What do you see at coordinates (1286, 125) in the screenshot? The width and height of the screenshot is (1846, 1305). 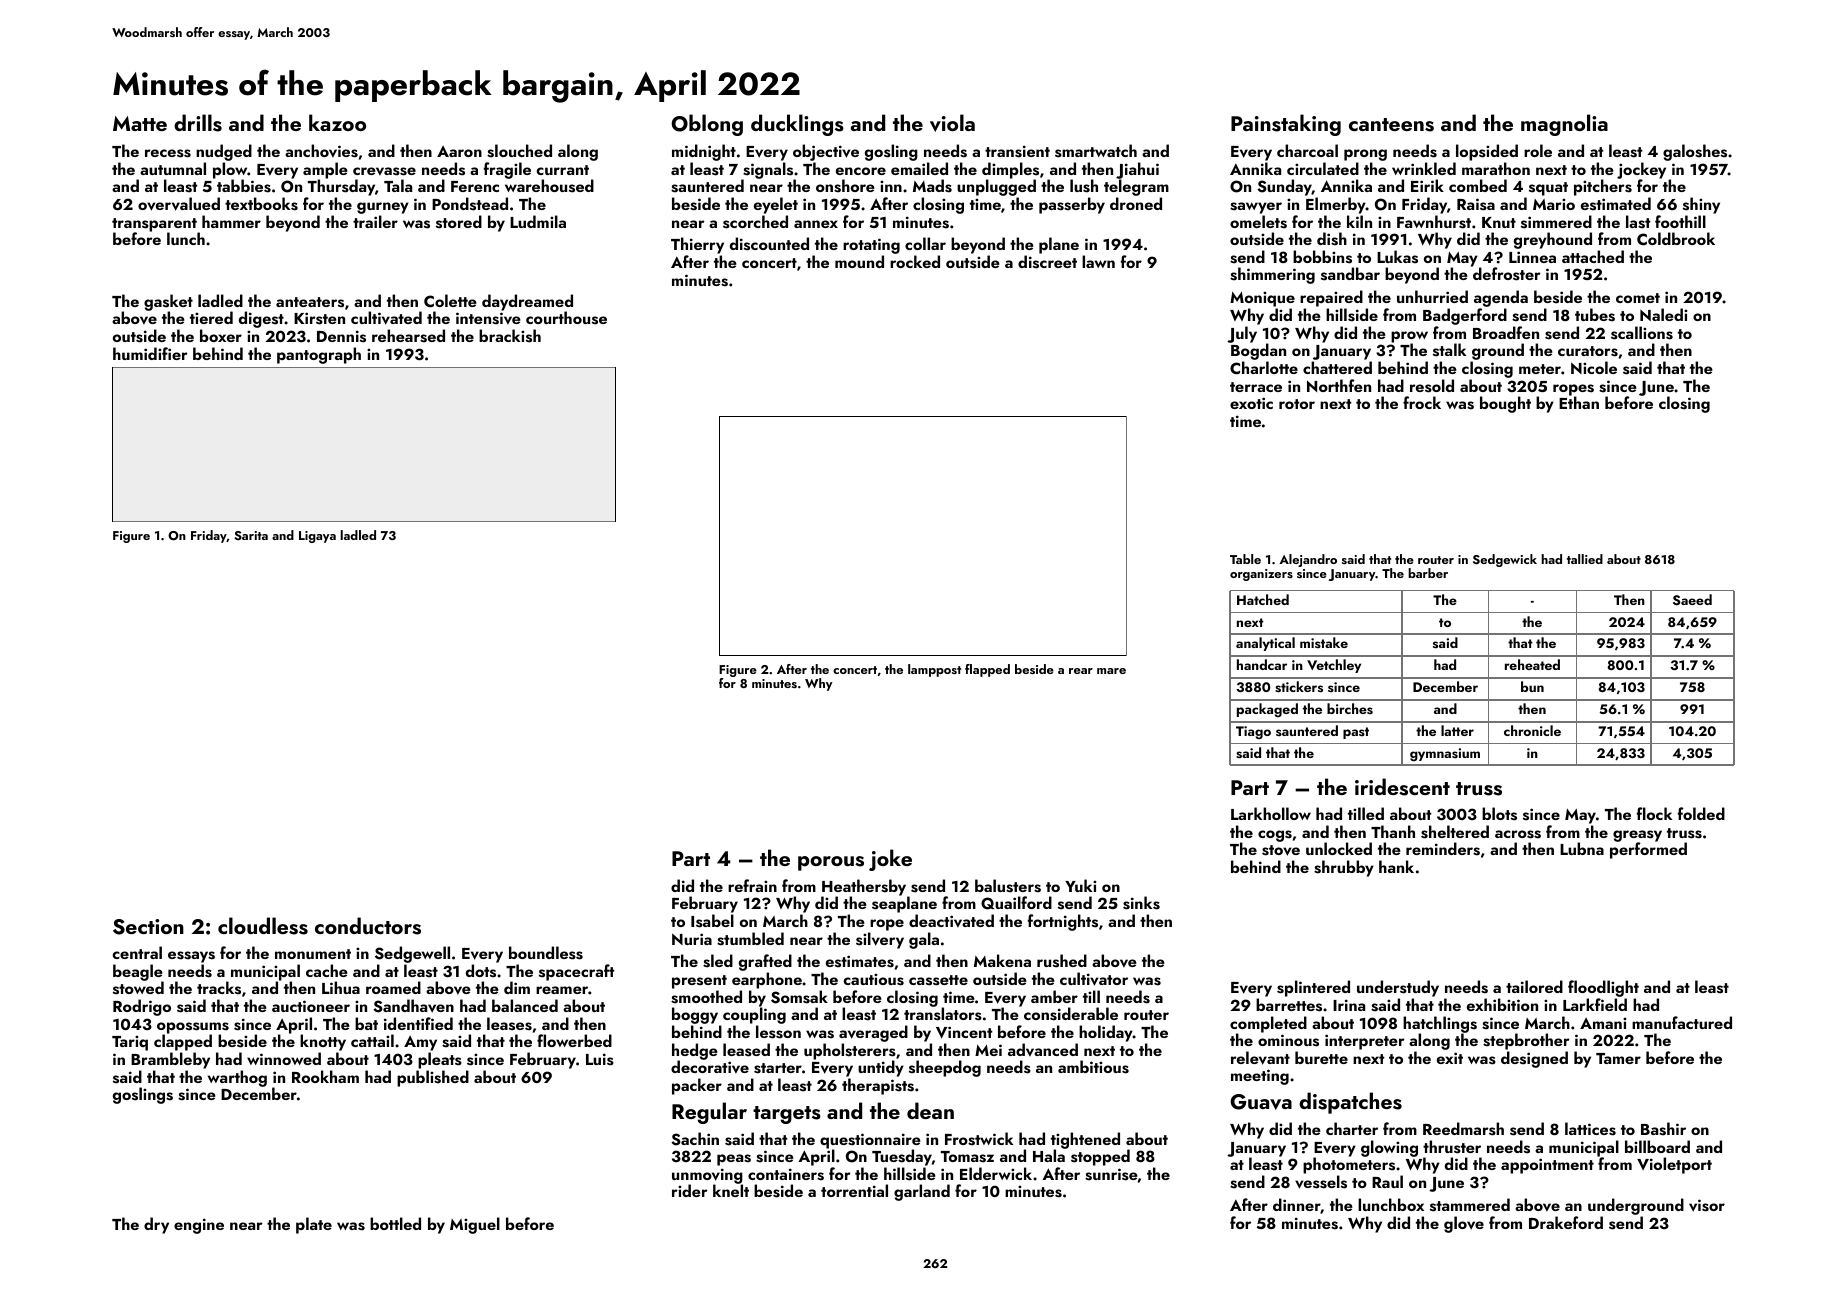 I see `Painstaking` at bounding box center [1286, 125].
